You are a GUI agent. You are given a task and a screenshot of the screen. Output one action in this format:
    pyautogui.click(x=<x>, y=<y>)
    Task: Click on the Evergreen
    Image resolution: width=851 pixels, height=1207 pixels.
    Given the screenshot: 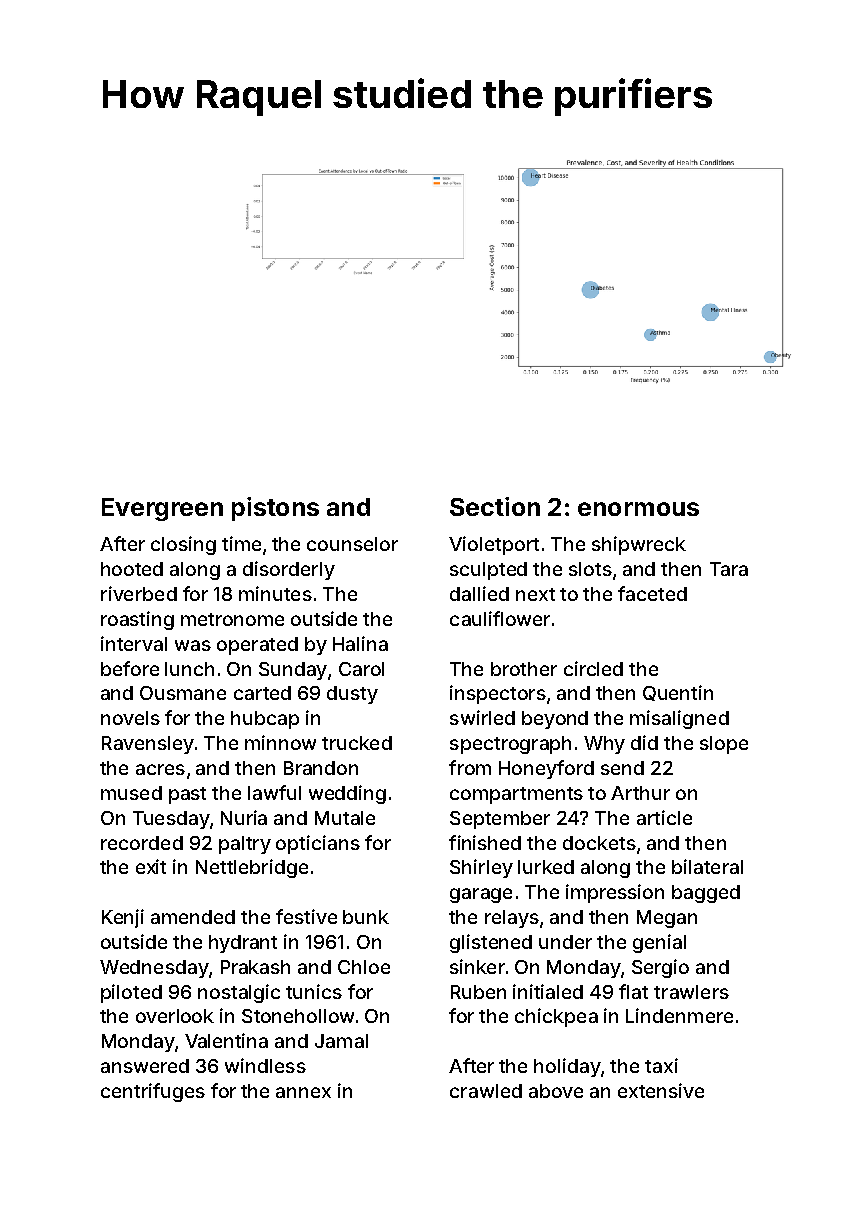 What is the action you would take?
    pyautogui.click(x=162, y=509)
